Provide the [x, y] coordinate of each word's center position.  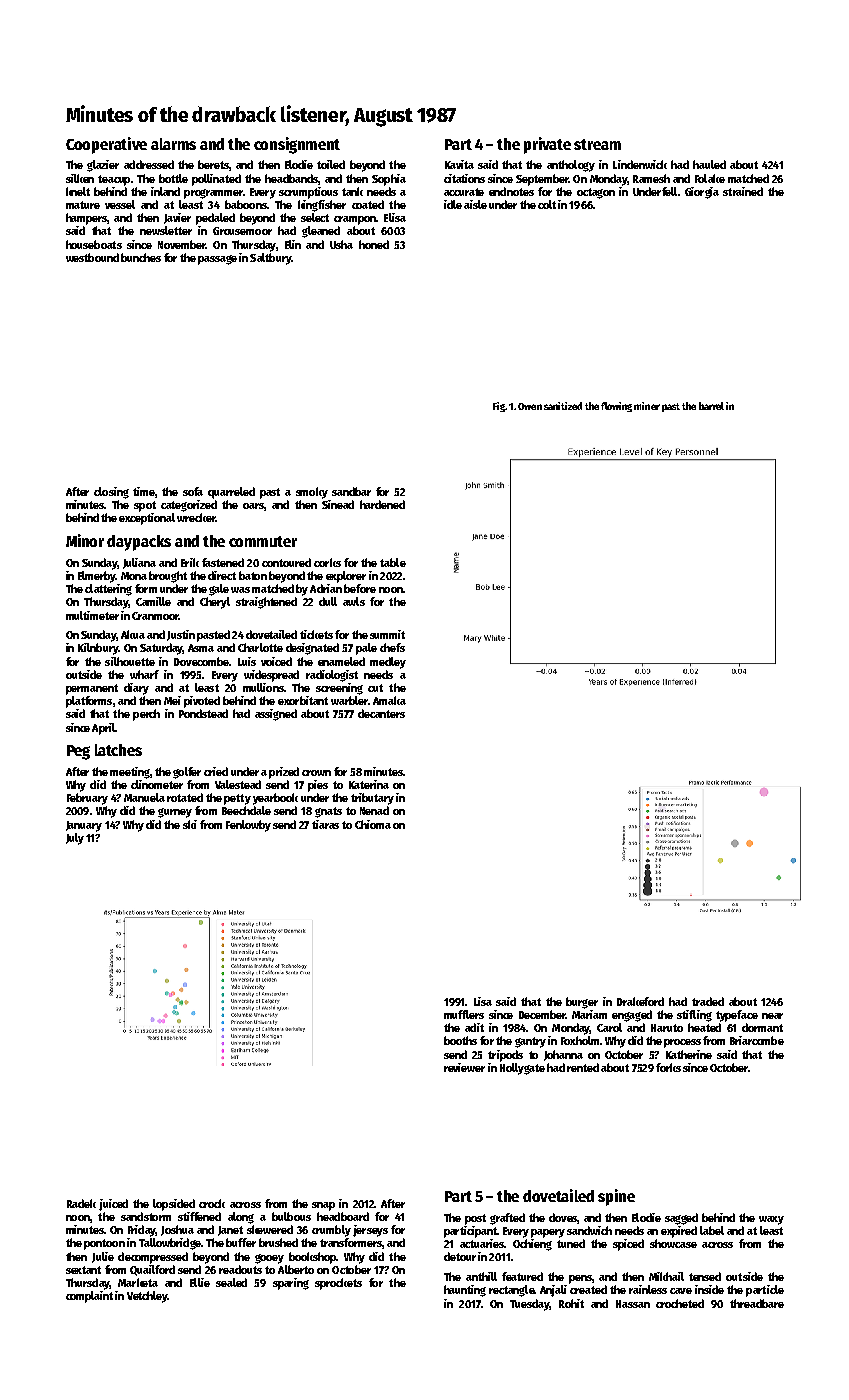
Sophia [389, 180]
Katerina [369, 784]
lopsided [174, 1205]
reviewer [464, 1067]
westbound [92, 257]
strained [743, 191]
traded [708, 1001]
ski [190, 824]
